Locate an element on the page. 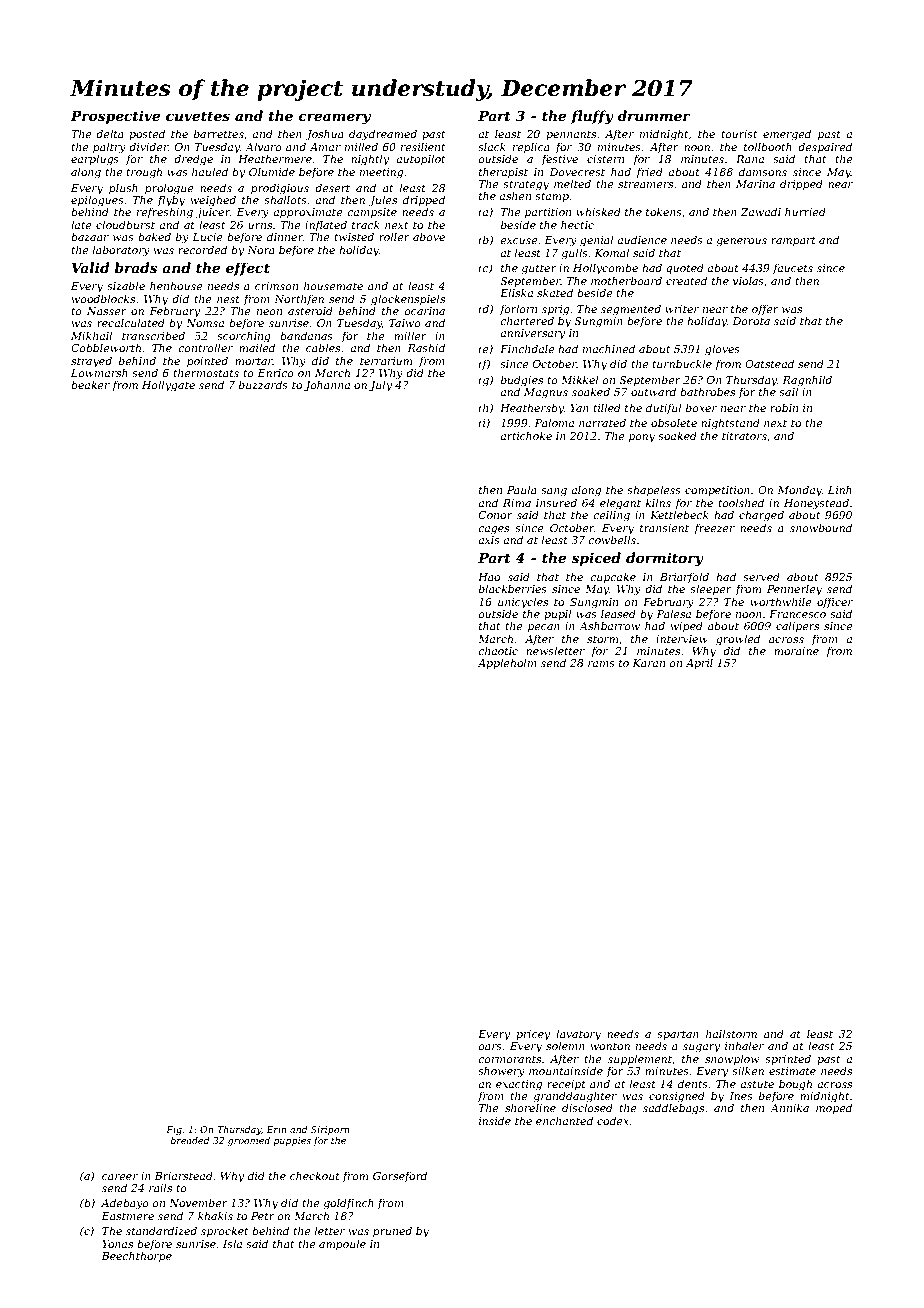  cuvettes is located at coordinates (198, 116).
